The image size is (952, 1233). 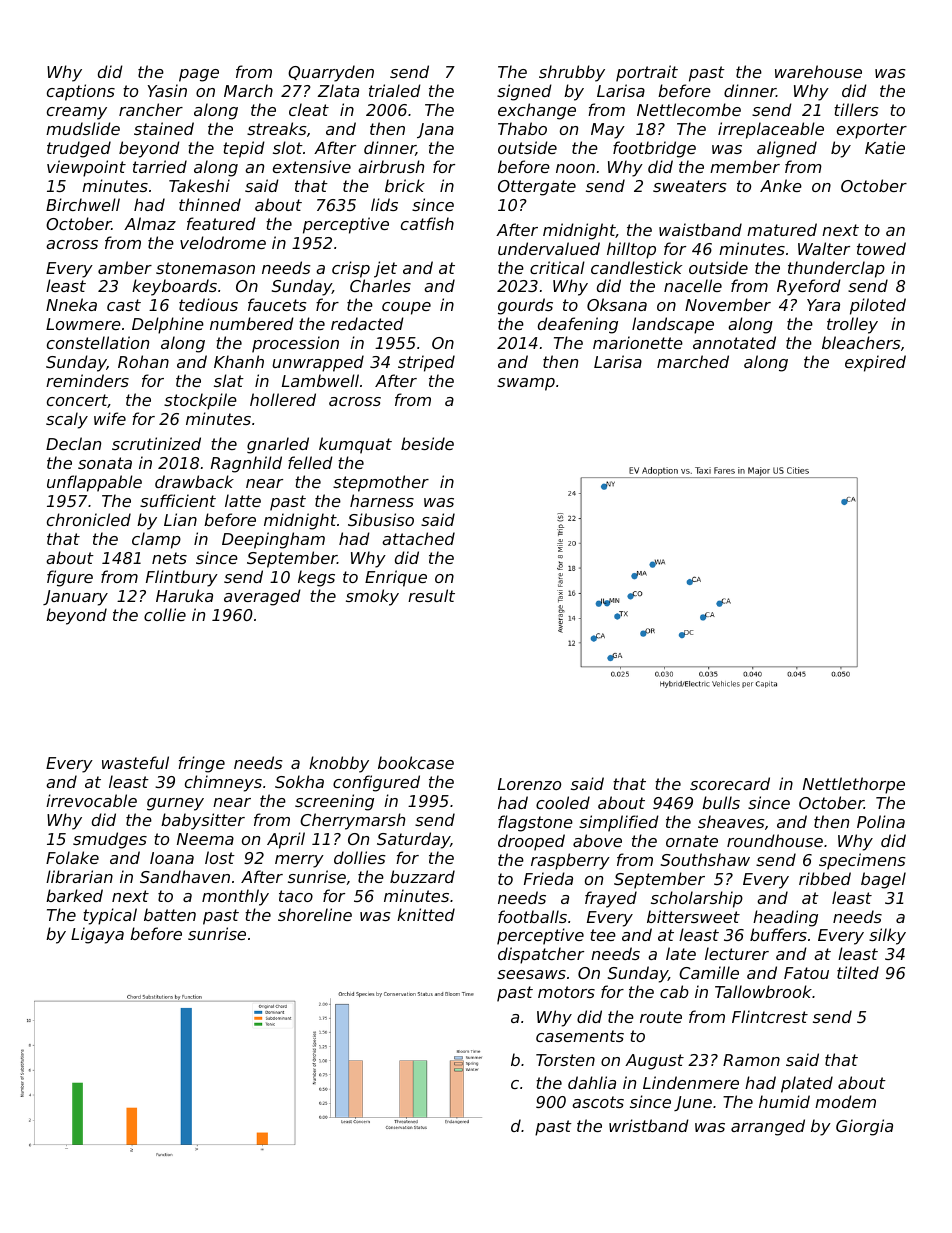 I want to click on Ligaya, so click(x=97, y=935).
